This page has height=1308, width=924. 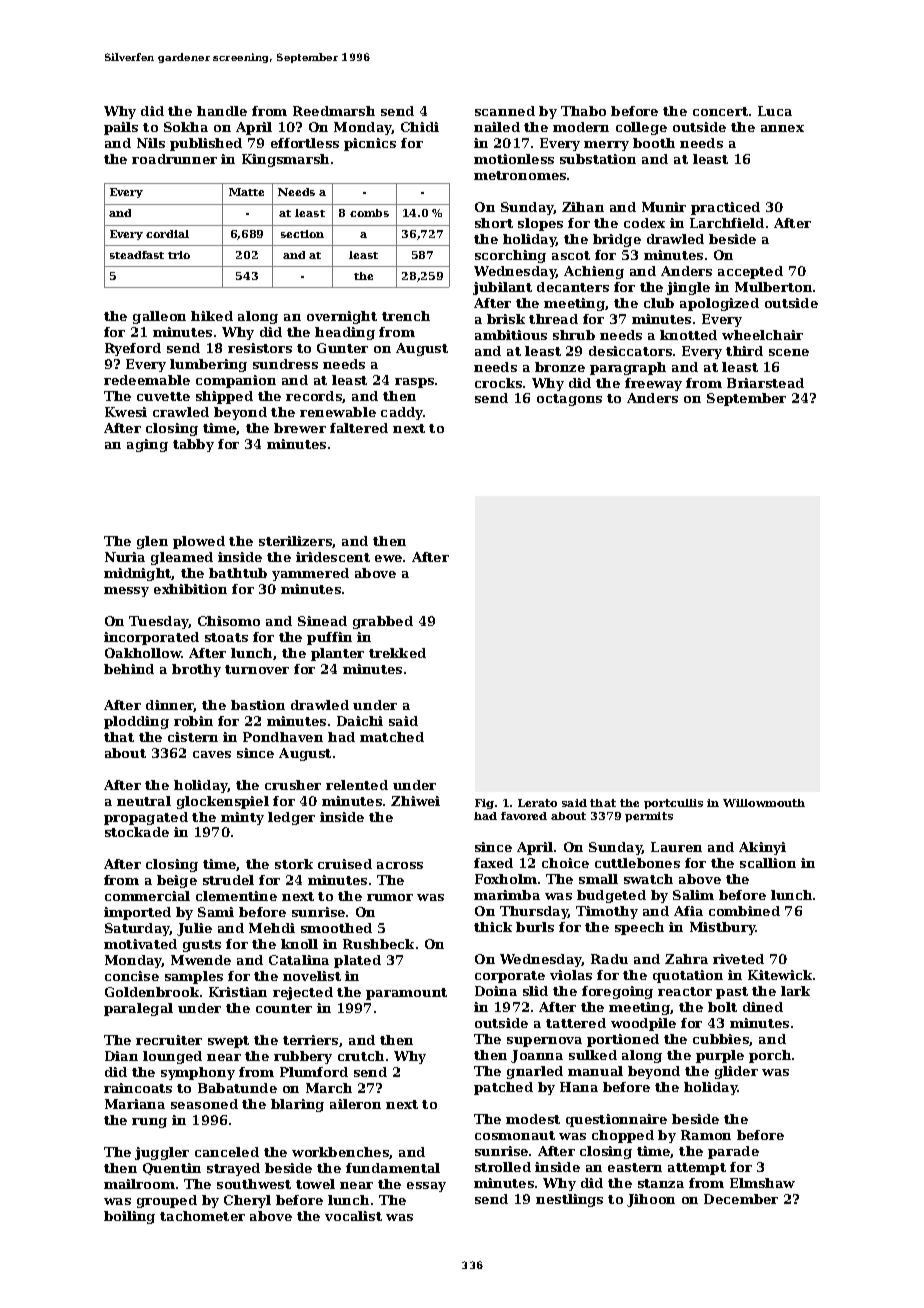 What do you see at coordinates (151, 143) in the page?
I see `Nils` at bounding box center [151, 143].
